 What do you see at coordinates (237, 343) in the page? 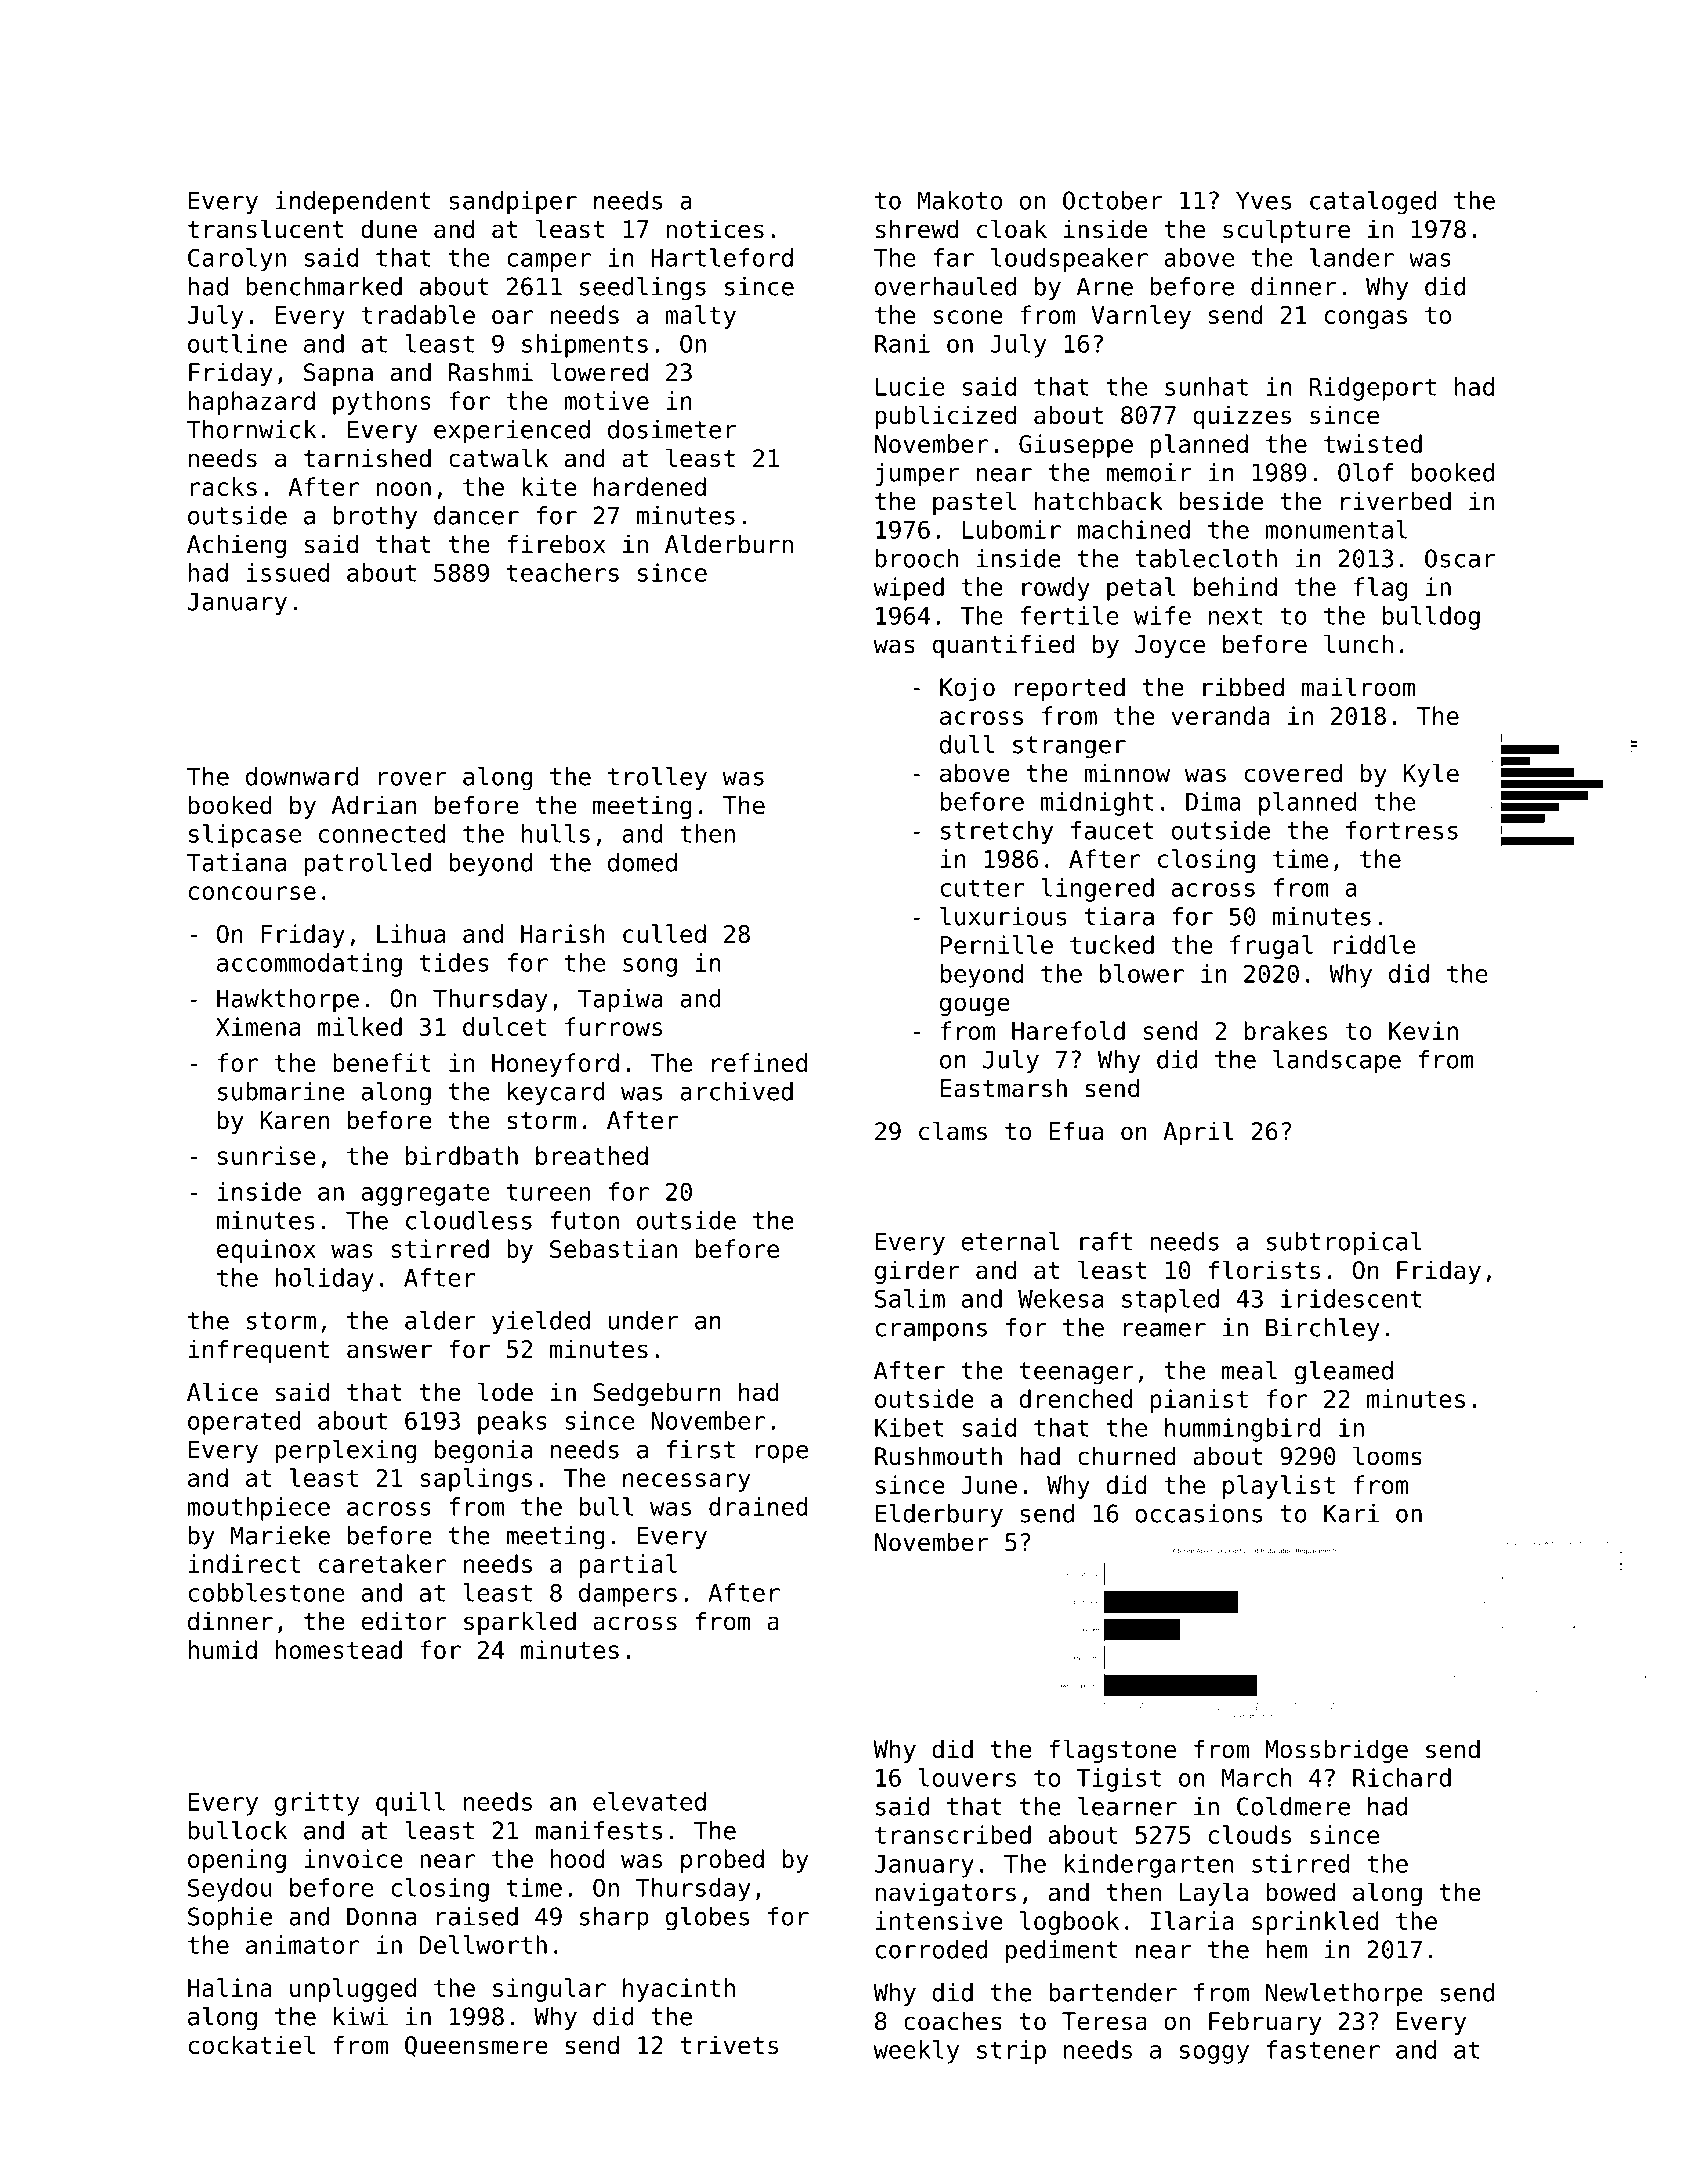
I see `outline` at bounding box center [237, 343].
